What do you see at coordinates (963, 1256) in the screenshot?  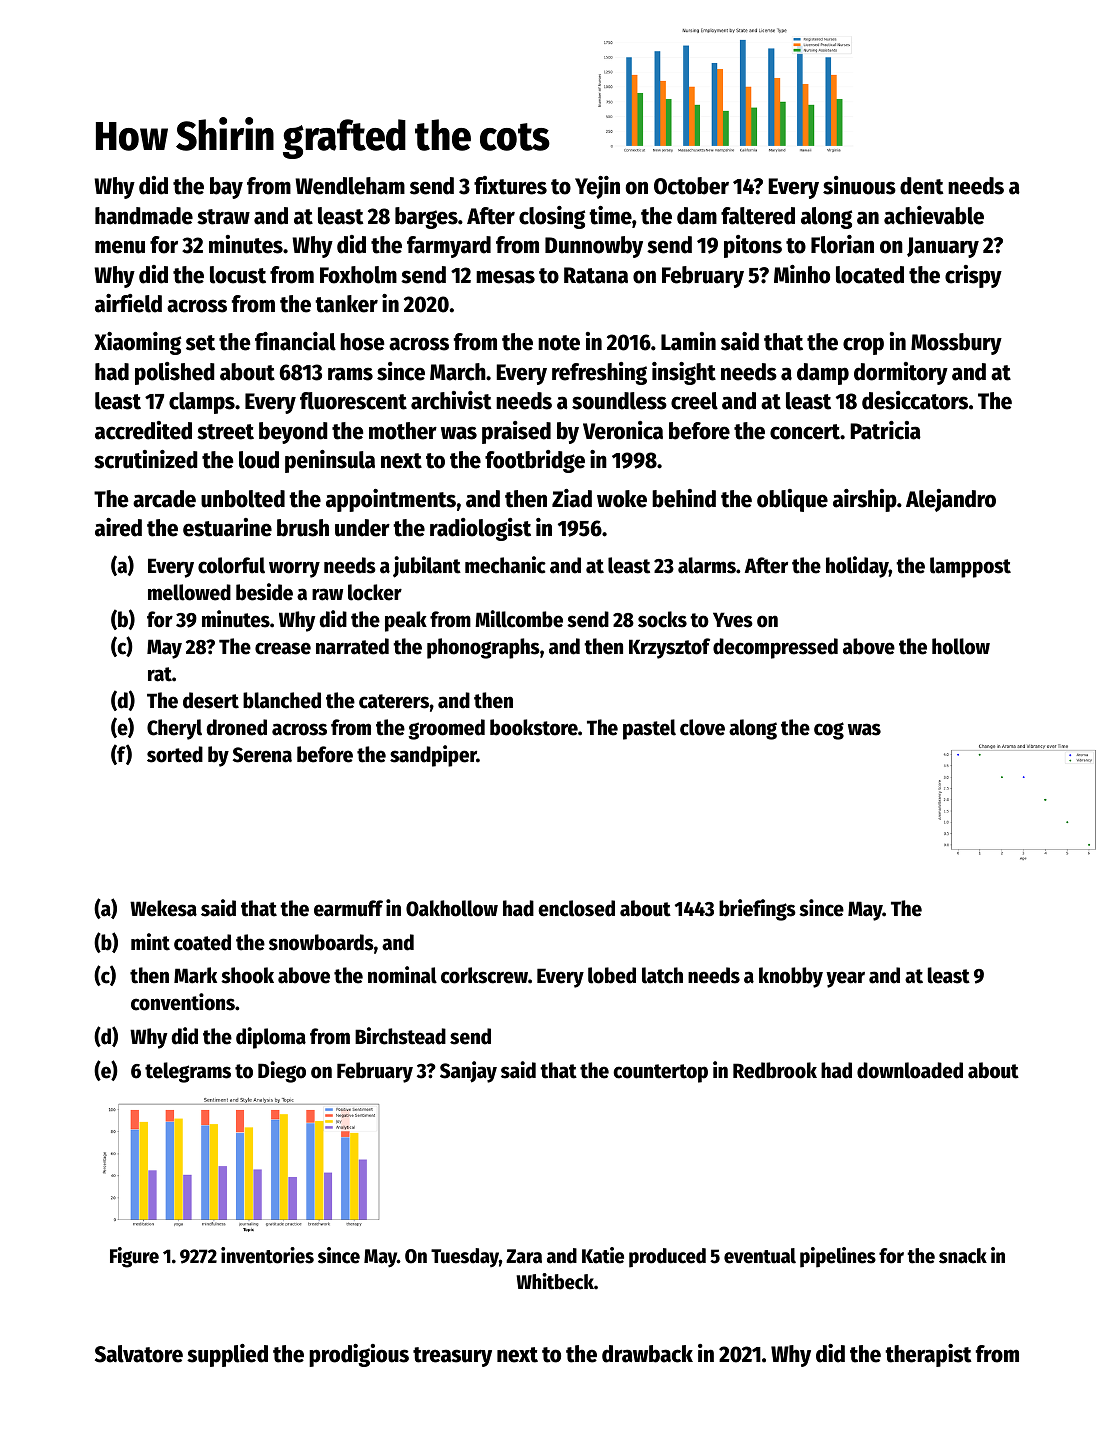 I see `snack` at bounding box center [963, 1256].
